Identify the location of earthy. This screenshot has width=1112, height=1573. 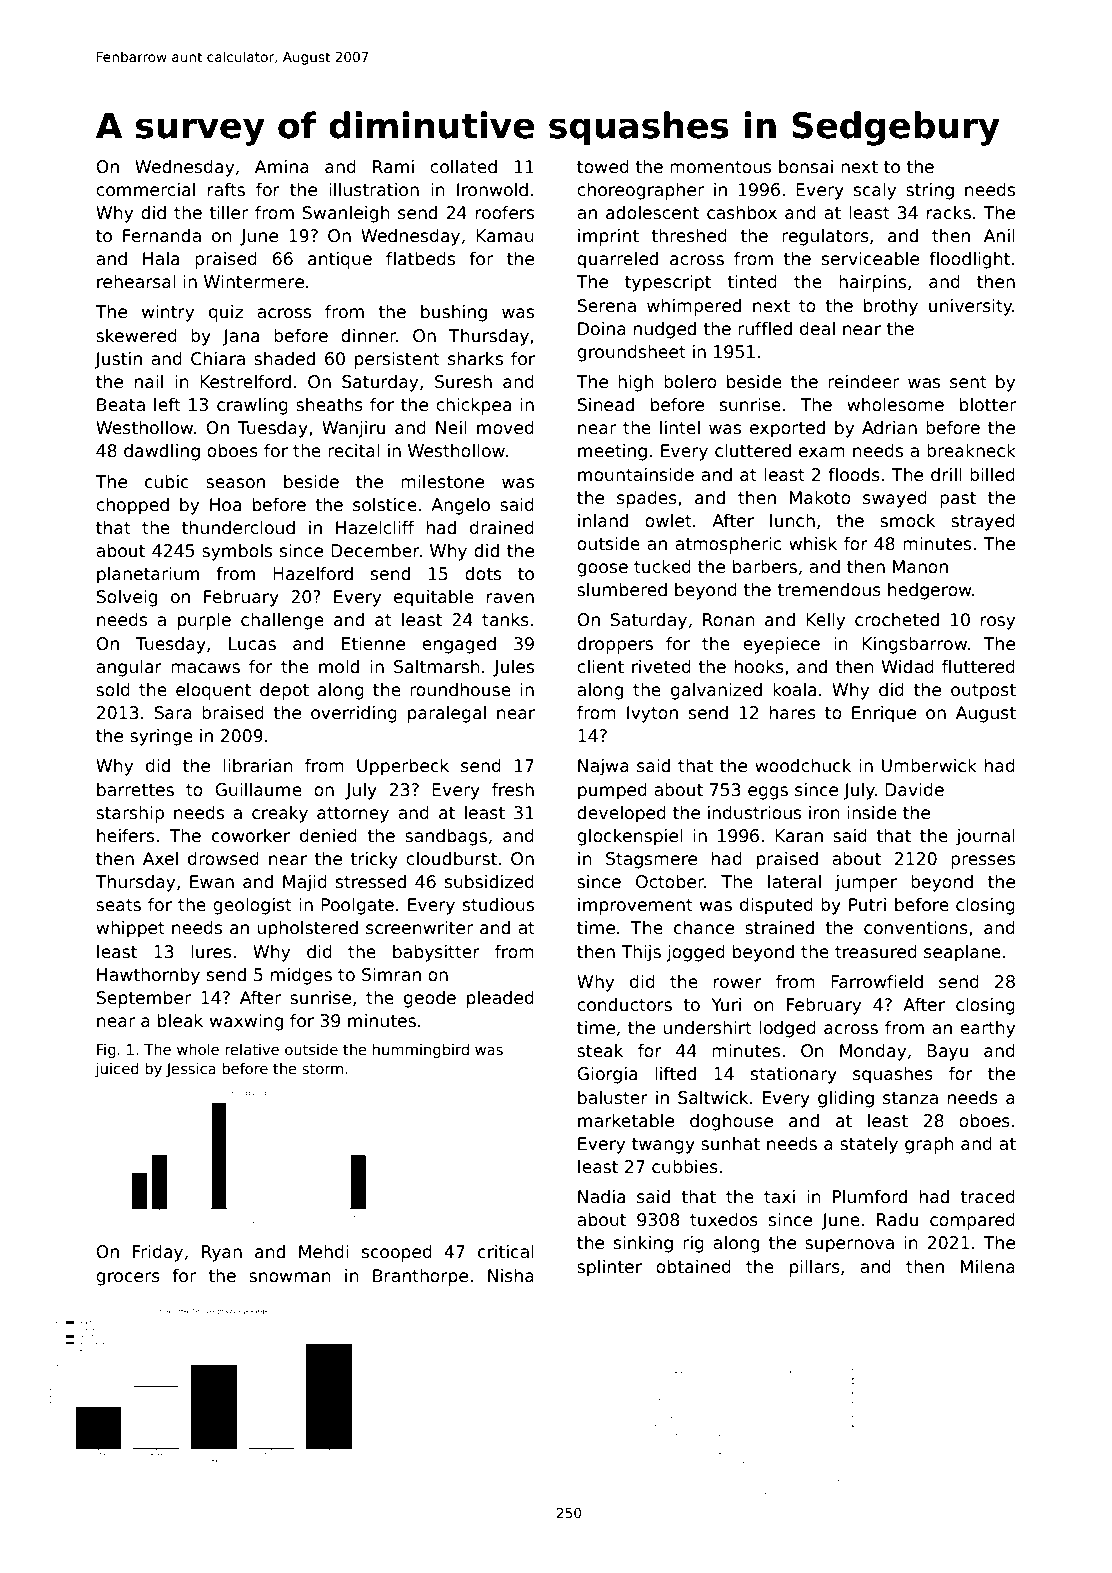
(987, 1029).
